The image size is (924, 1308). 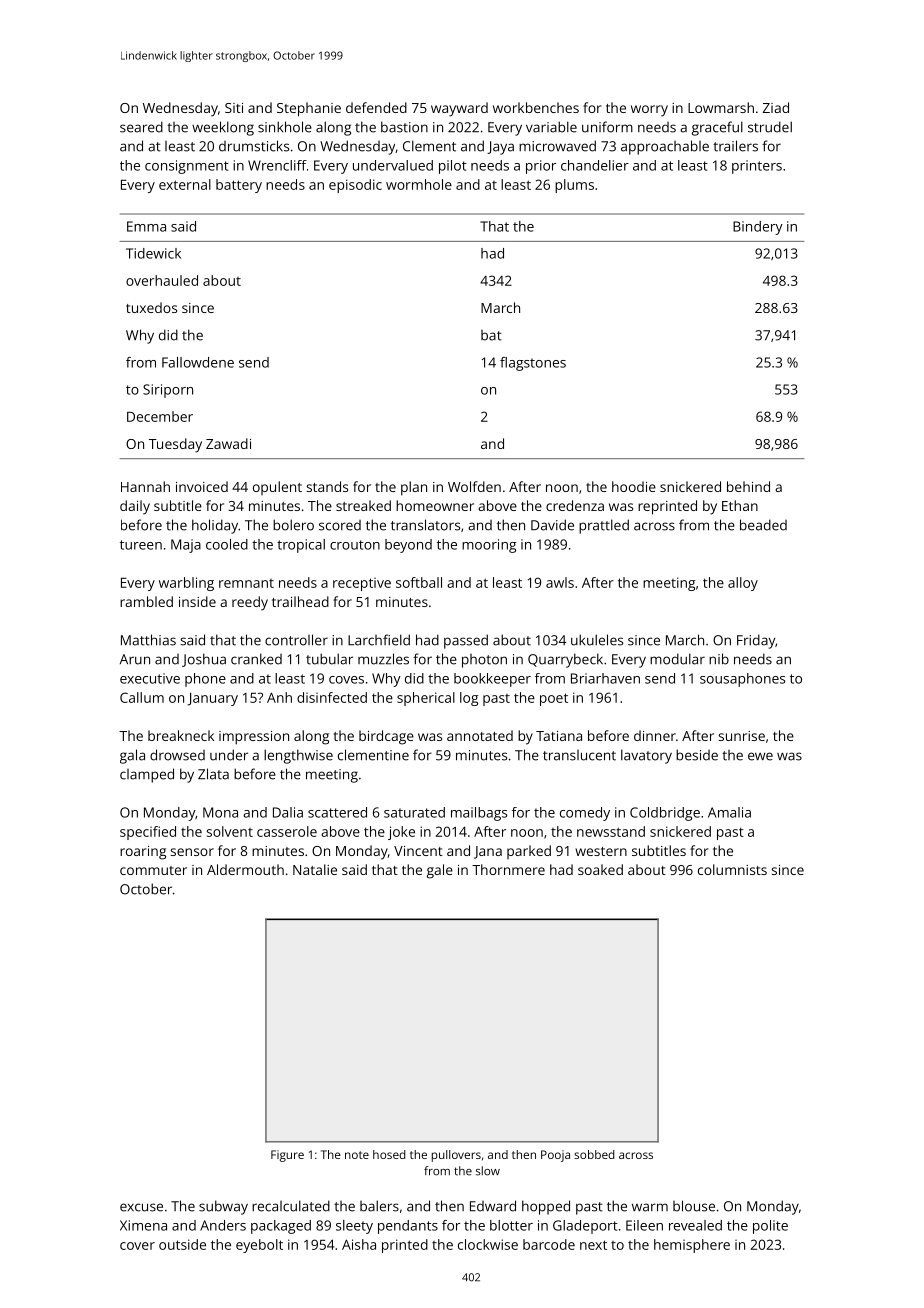 What do you see at coordinates (459, 109) in the document?
I see `wayward` at bounding box center [459, 109].
